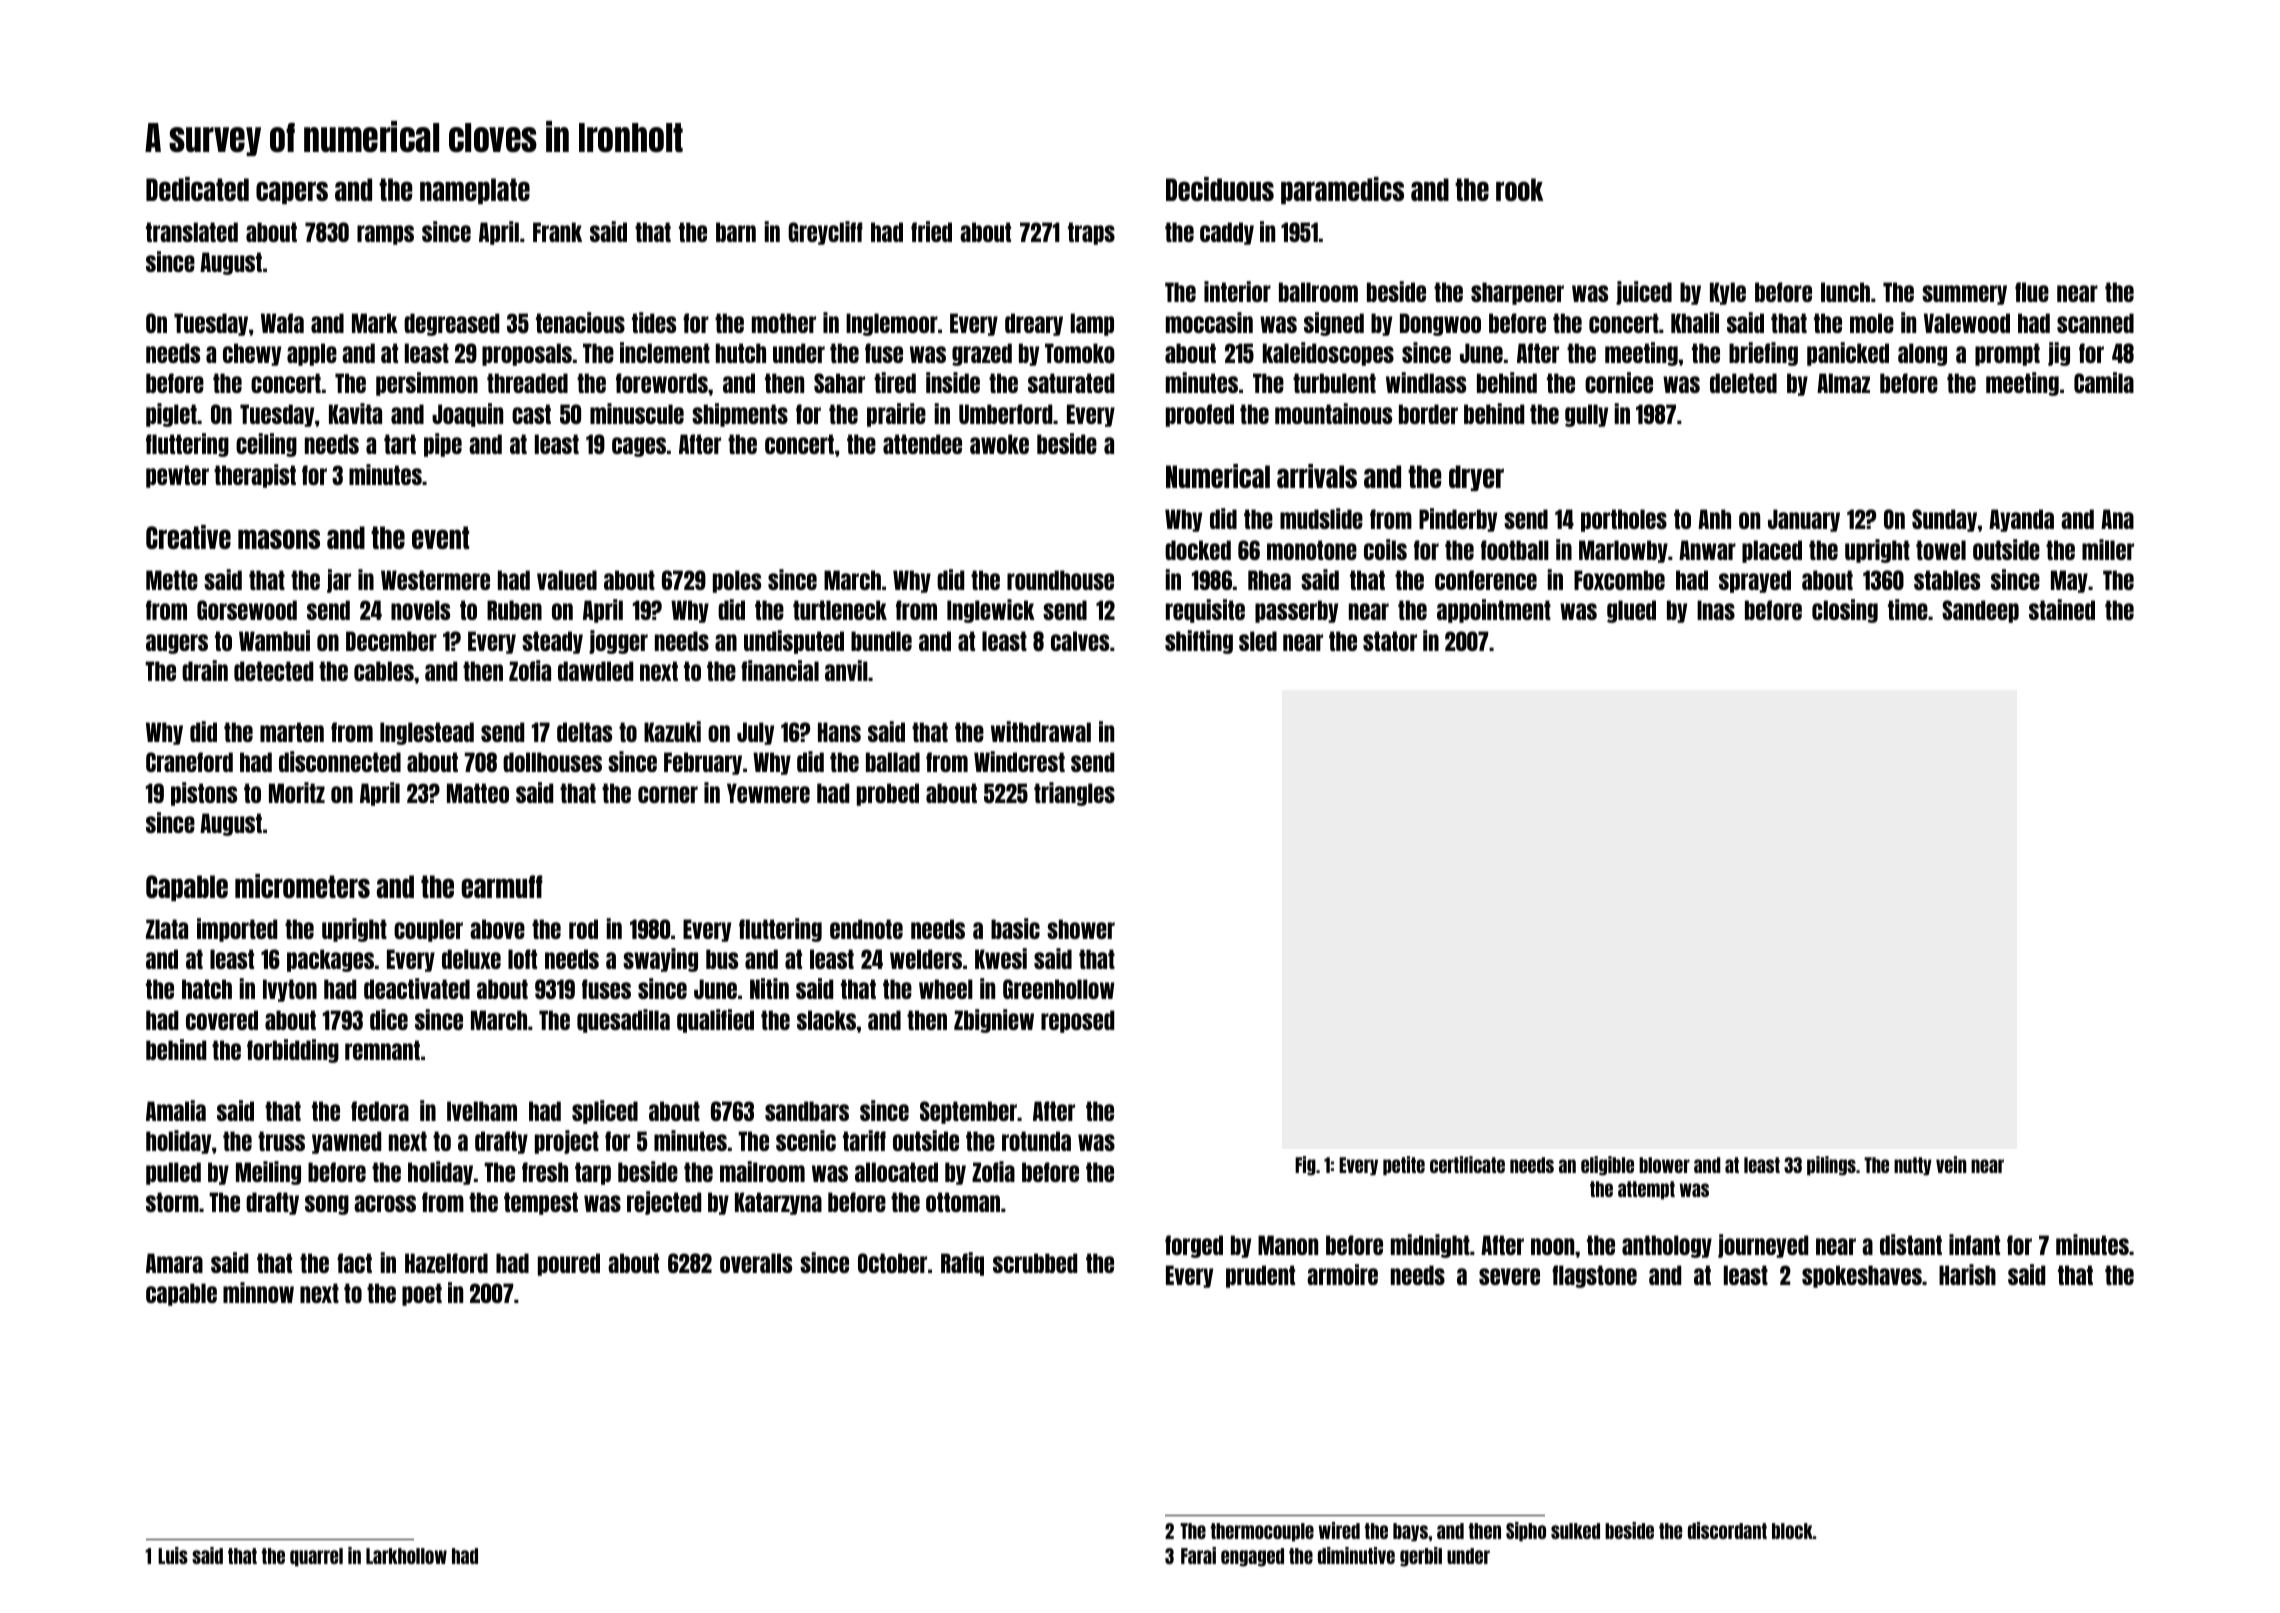  Describe the element at coordinates (1404, 1165) in the document. I see `petite` at that location.
